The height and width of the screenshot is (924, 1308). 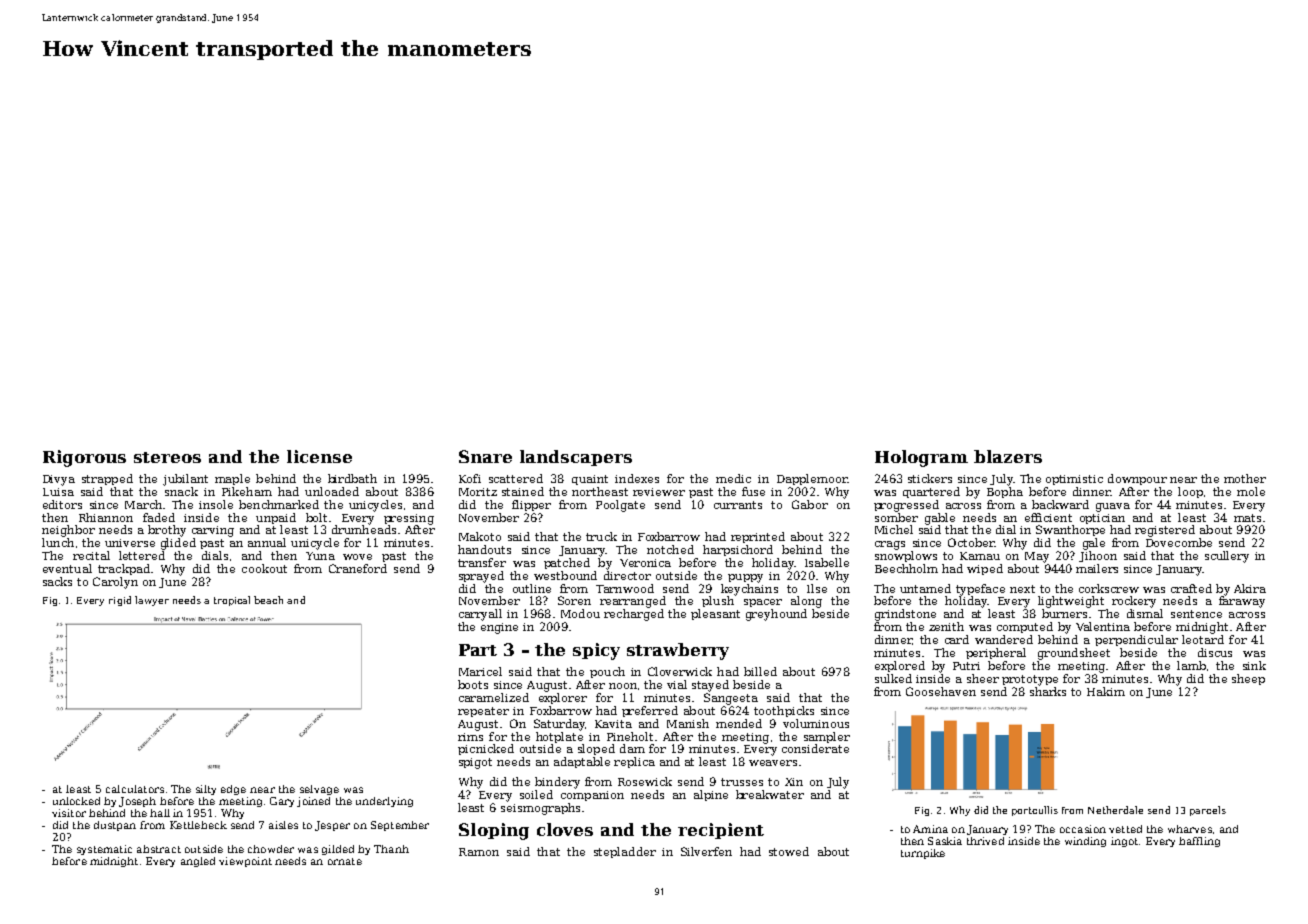 What do you see at coordinates (198, 862) in the screenshot?
I see `angled` at bounding box center [198, 862].
